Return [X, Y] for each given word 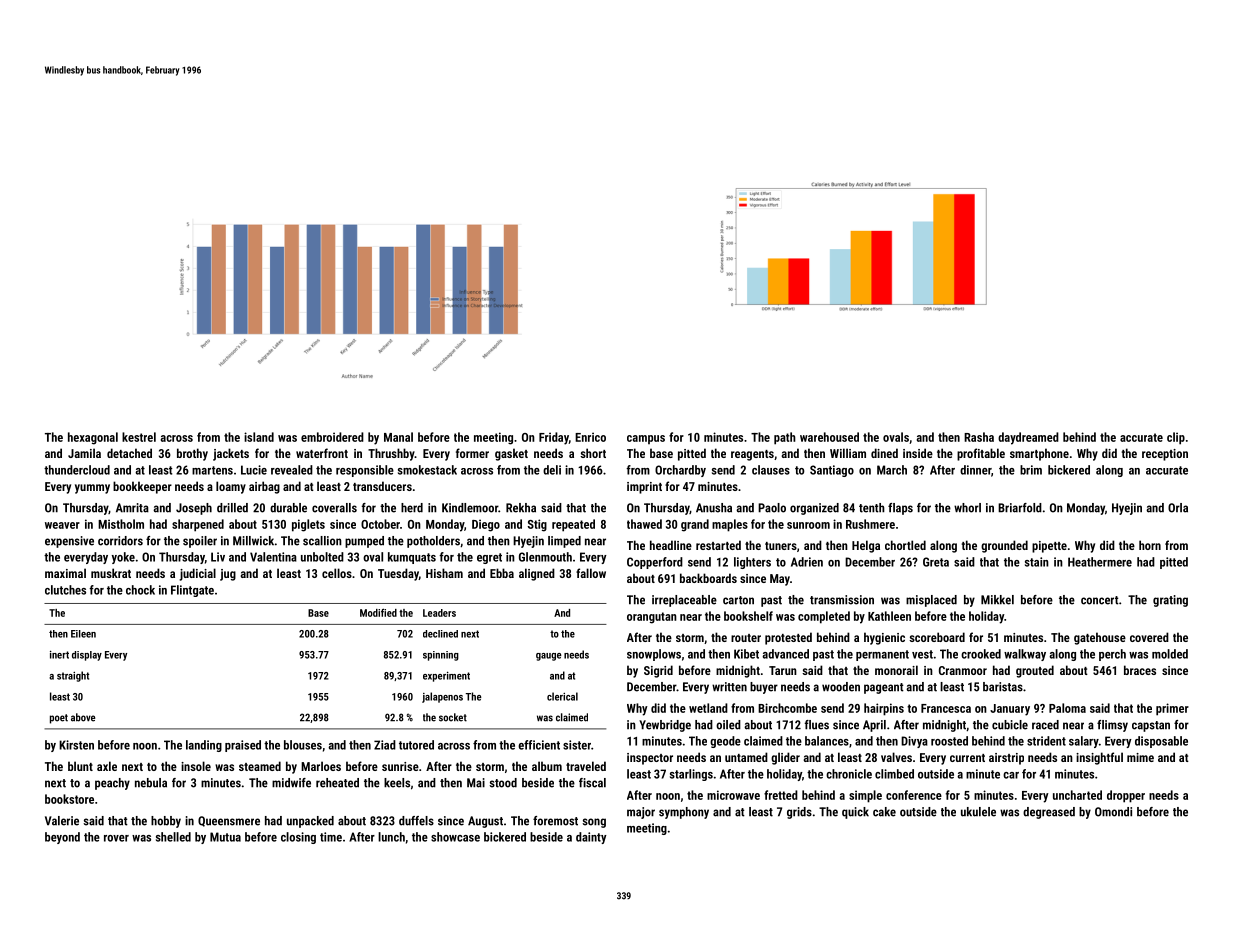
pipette [1049, 547]
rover [116, 838]
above [83, 717]
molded [1170, 654]
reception [1165, 455]
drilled [232, 508]
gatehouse [1100, 638]
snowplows [654, 655]
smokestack [427, 470]
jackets [231, 454]
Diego [486, 525]
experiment [446, 676]
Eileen [83, 634]
